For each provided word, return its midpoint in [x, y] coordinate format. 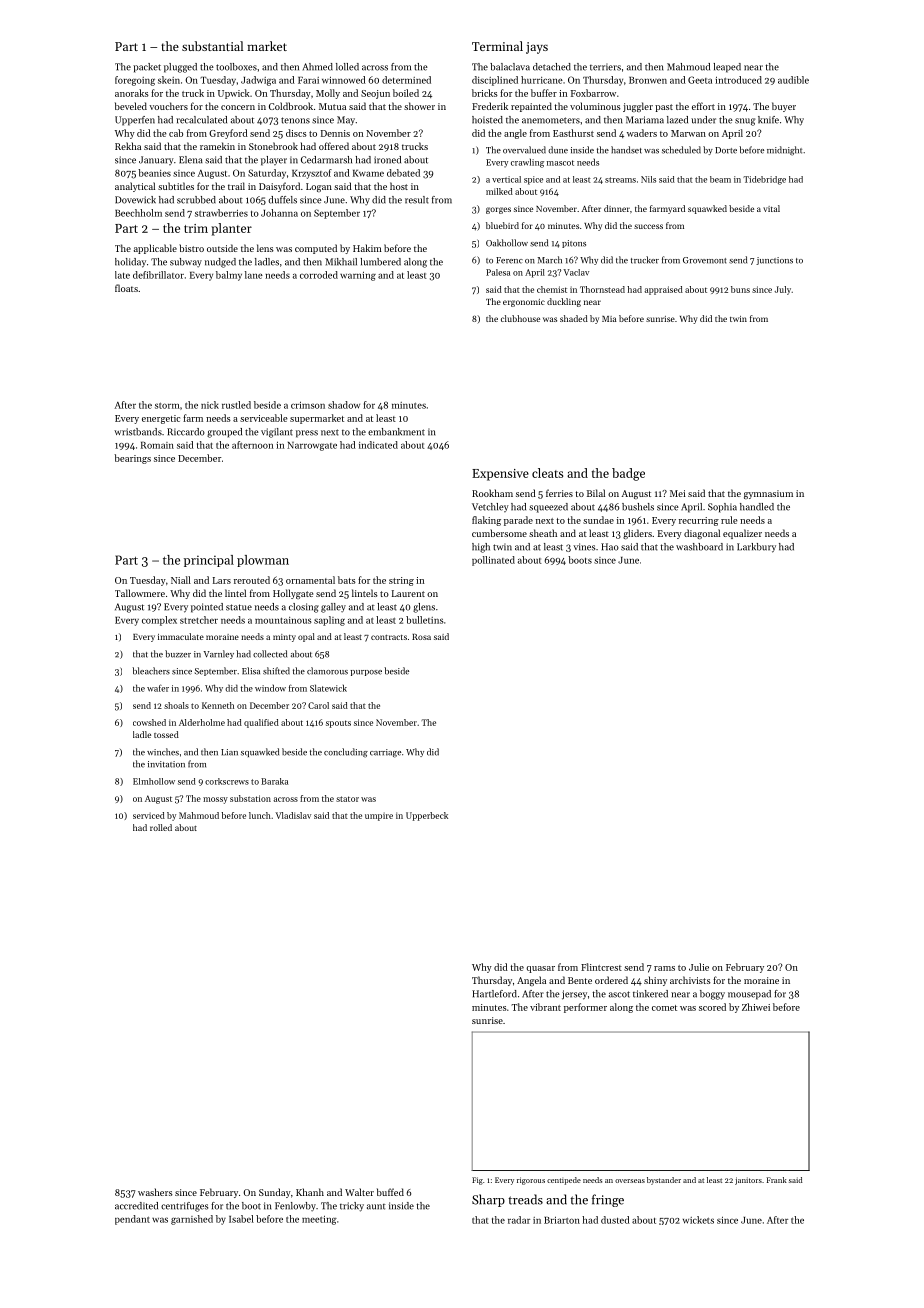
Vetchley [490, 507]
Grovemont [705, 260]
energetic [161, 419]
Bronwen [648, 80]
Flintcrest [601, 967]
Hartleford [494, 994]
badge [628, 474]
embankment [396, 432]
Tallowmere [140, 593]
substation [250, 798]
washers [155, 1192]
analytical [135, 187]
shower [419, 106]
